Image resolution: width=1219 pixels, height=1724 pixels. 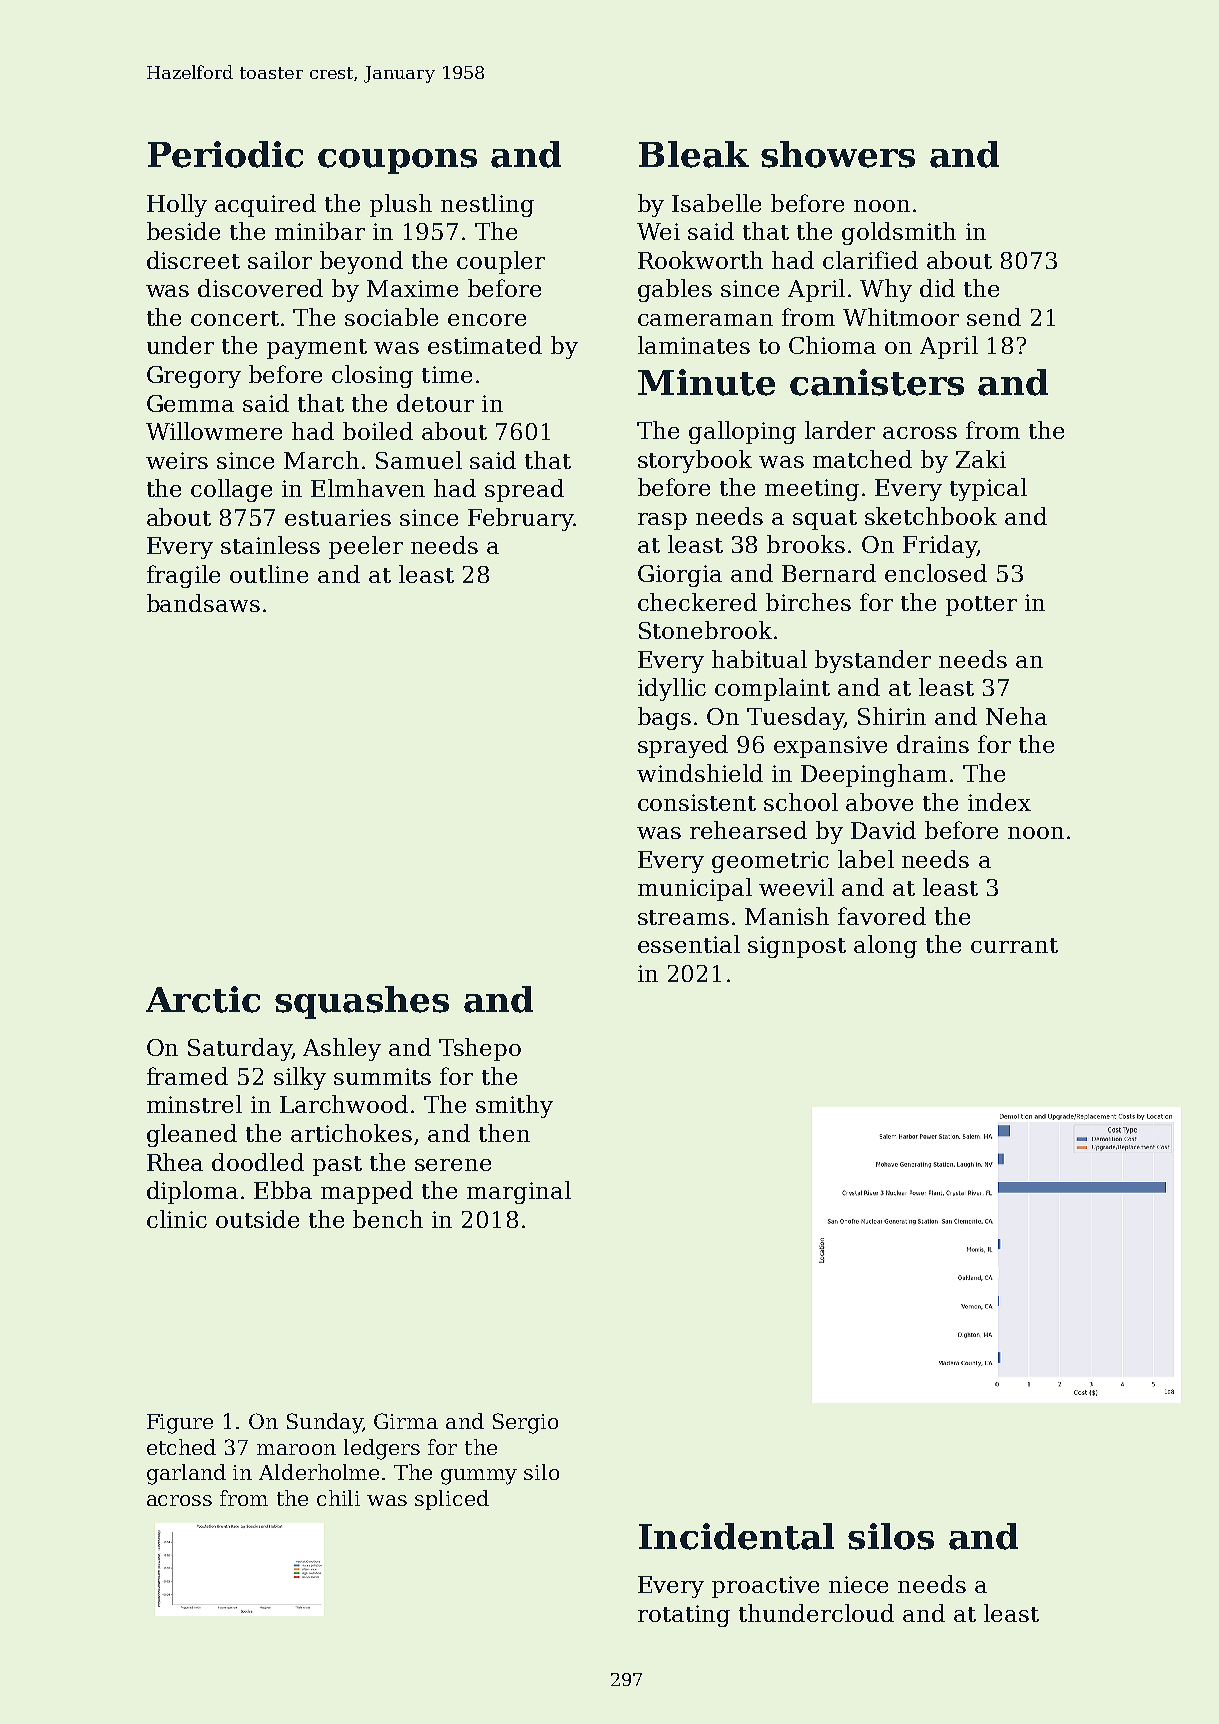 What do you see at coordinates (480, 1049) in the document?
I see `Tshepo` at bounding box center [480, 1049].
